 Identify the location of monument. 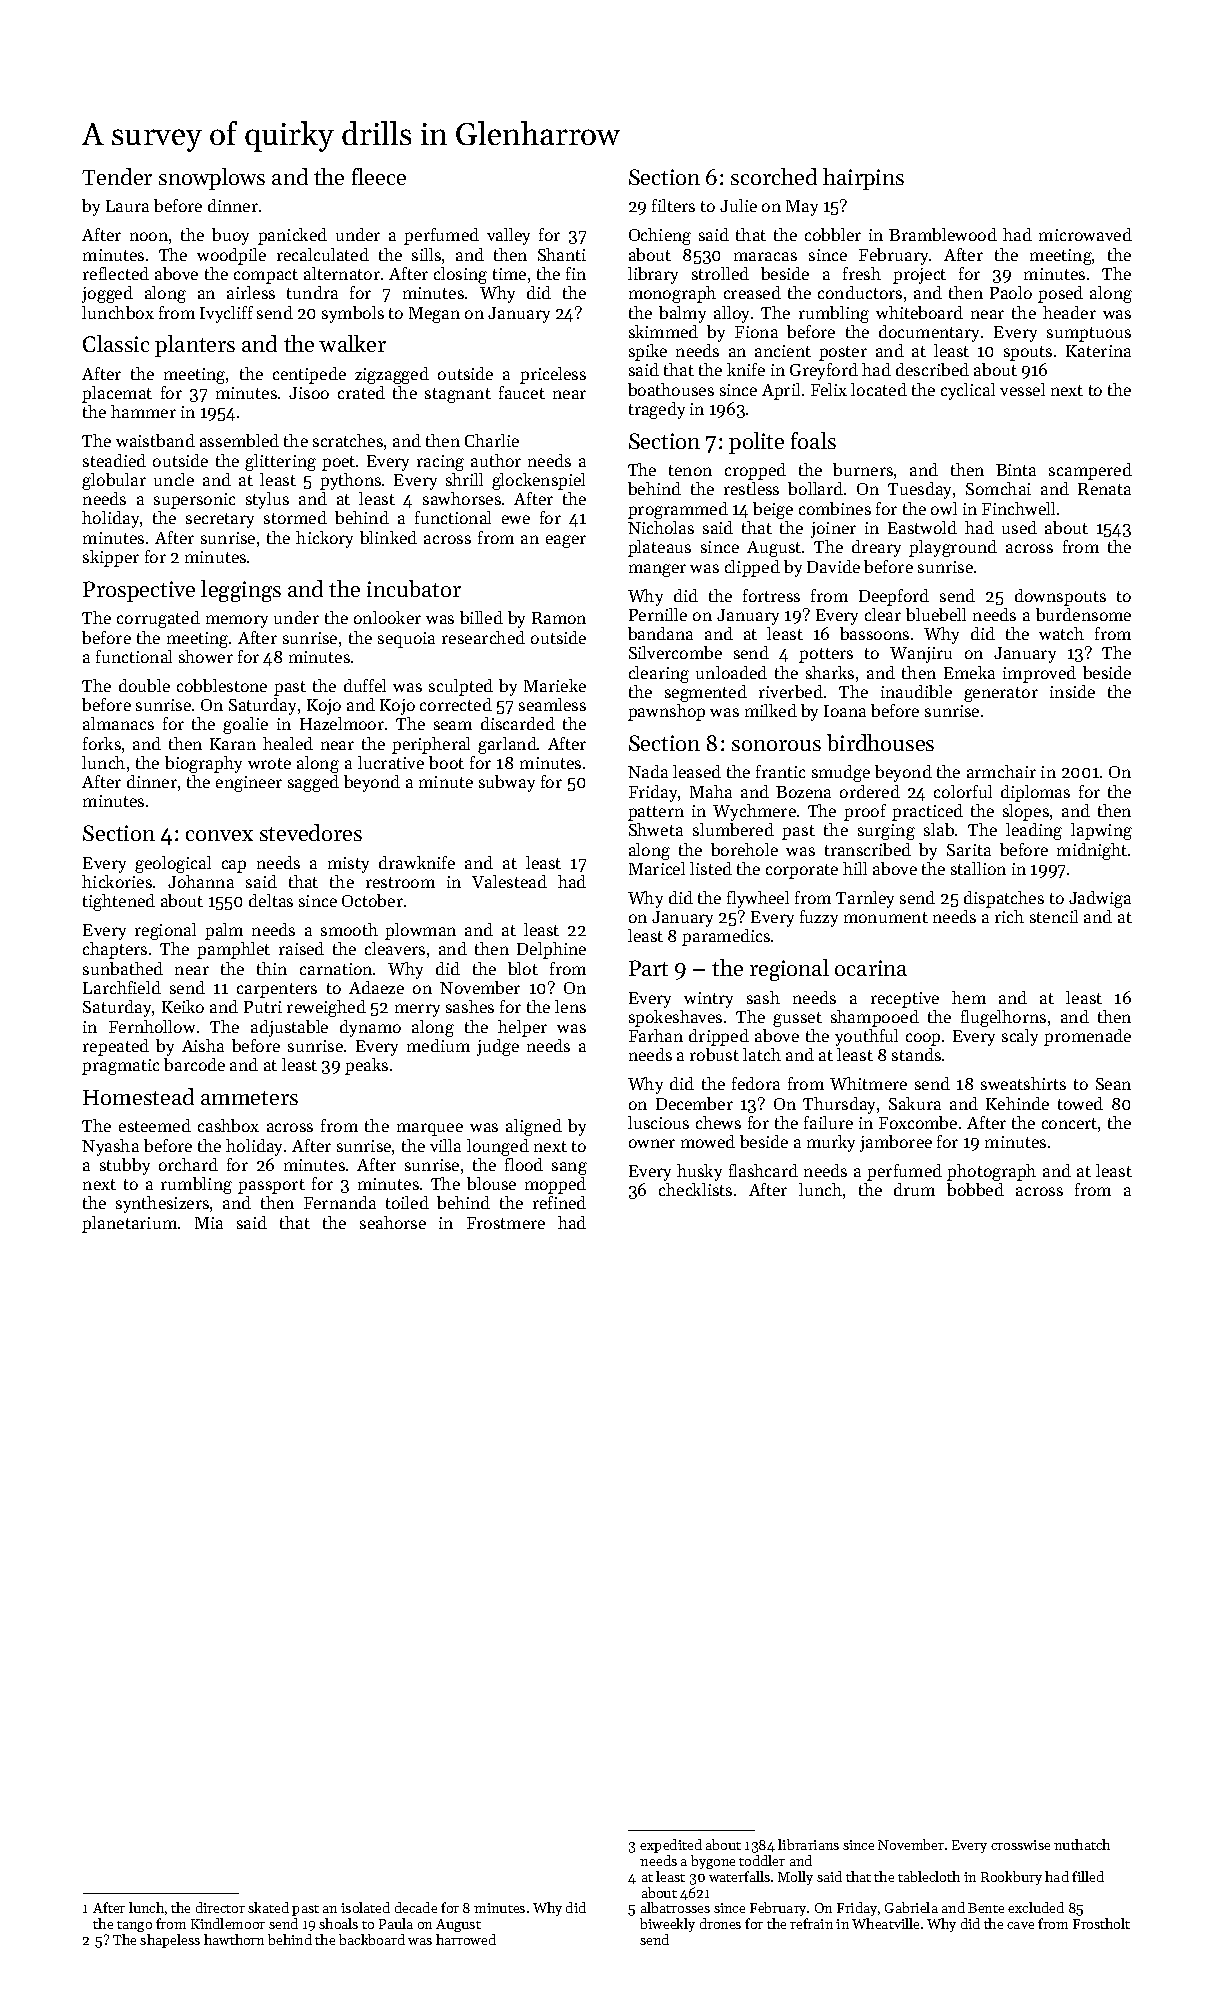
(886, 917).
